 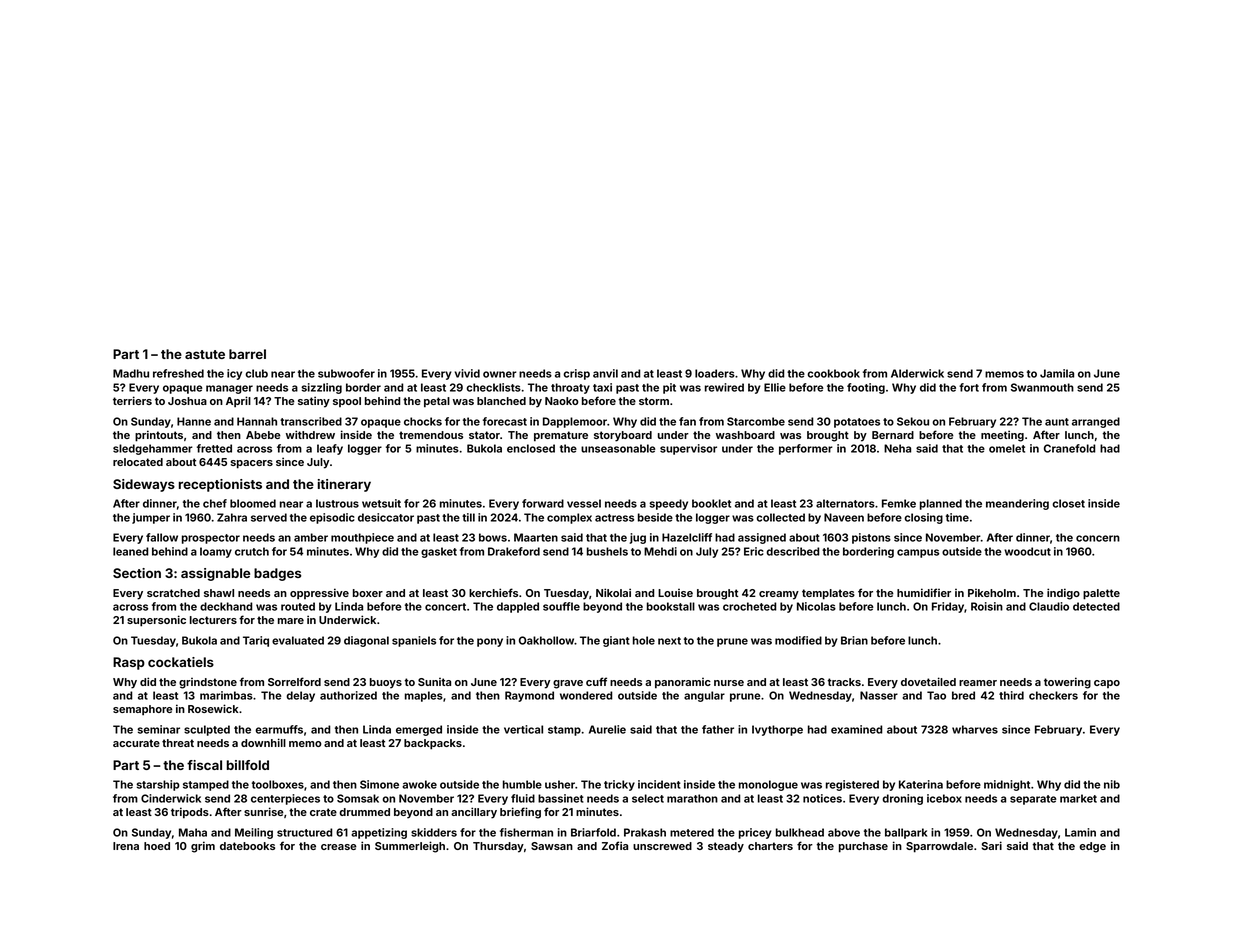 I want to click on satiny, so click(x=314, y=402).
